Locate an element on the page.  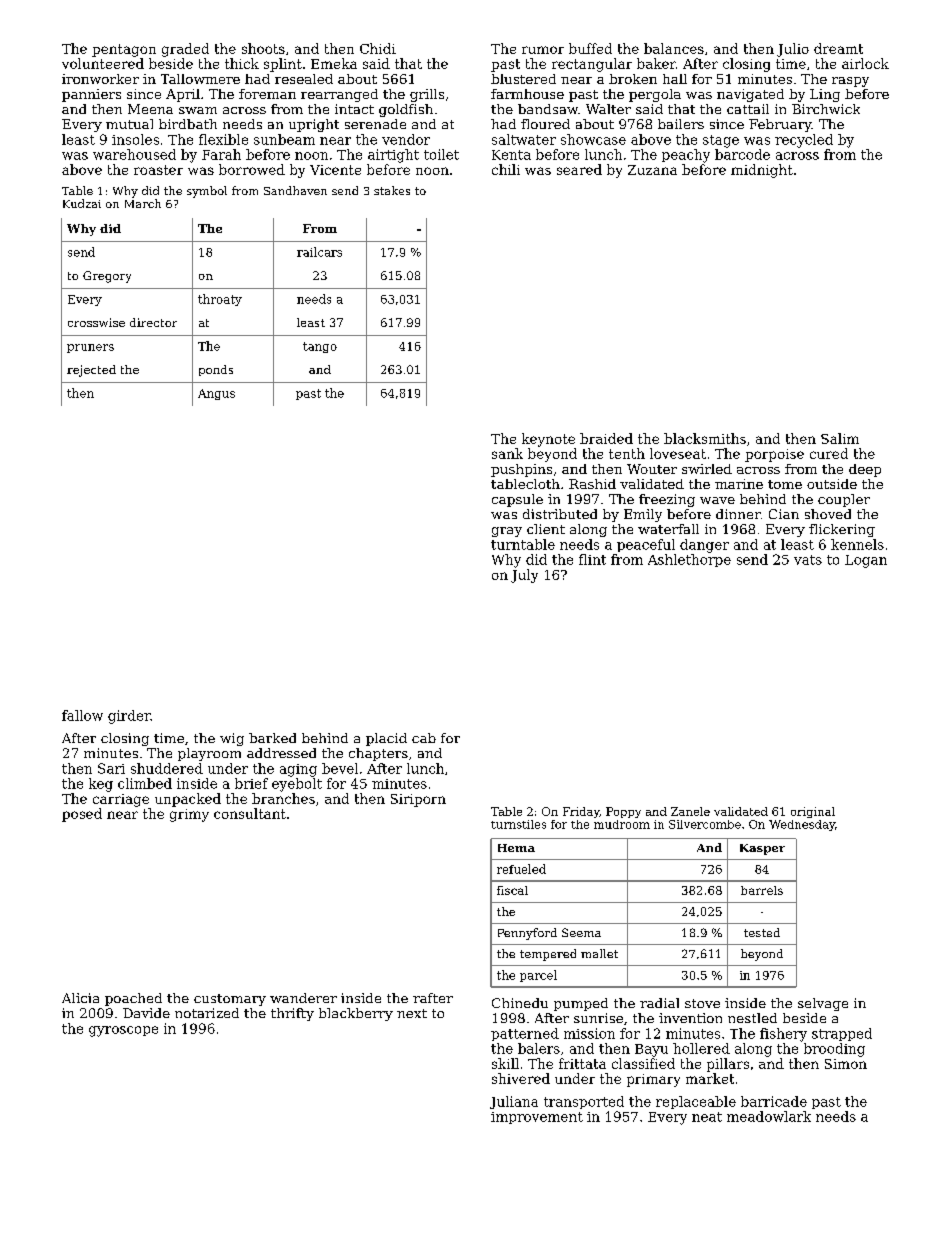
original is located at coordinates (813, 812).
